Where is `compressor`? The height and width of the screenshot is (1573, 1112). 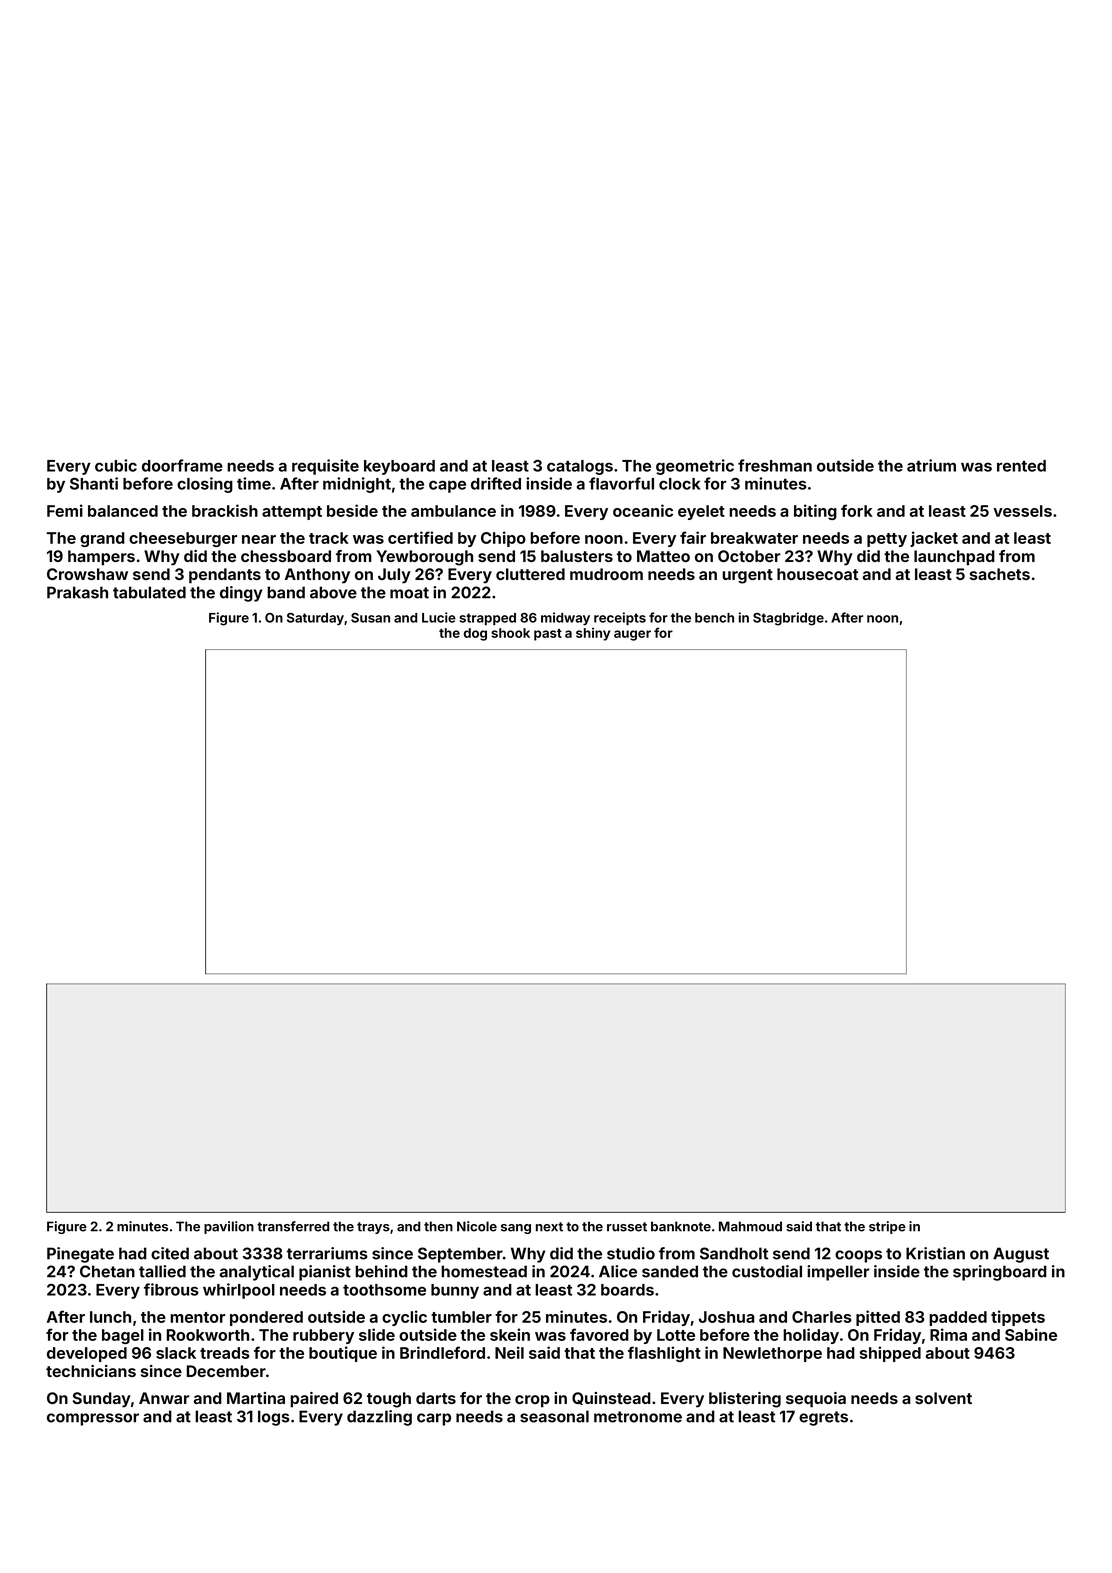
compressor is located at coordinates (93, 1419).
